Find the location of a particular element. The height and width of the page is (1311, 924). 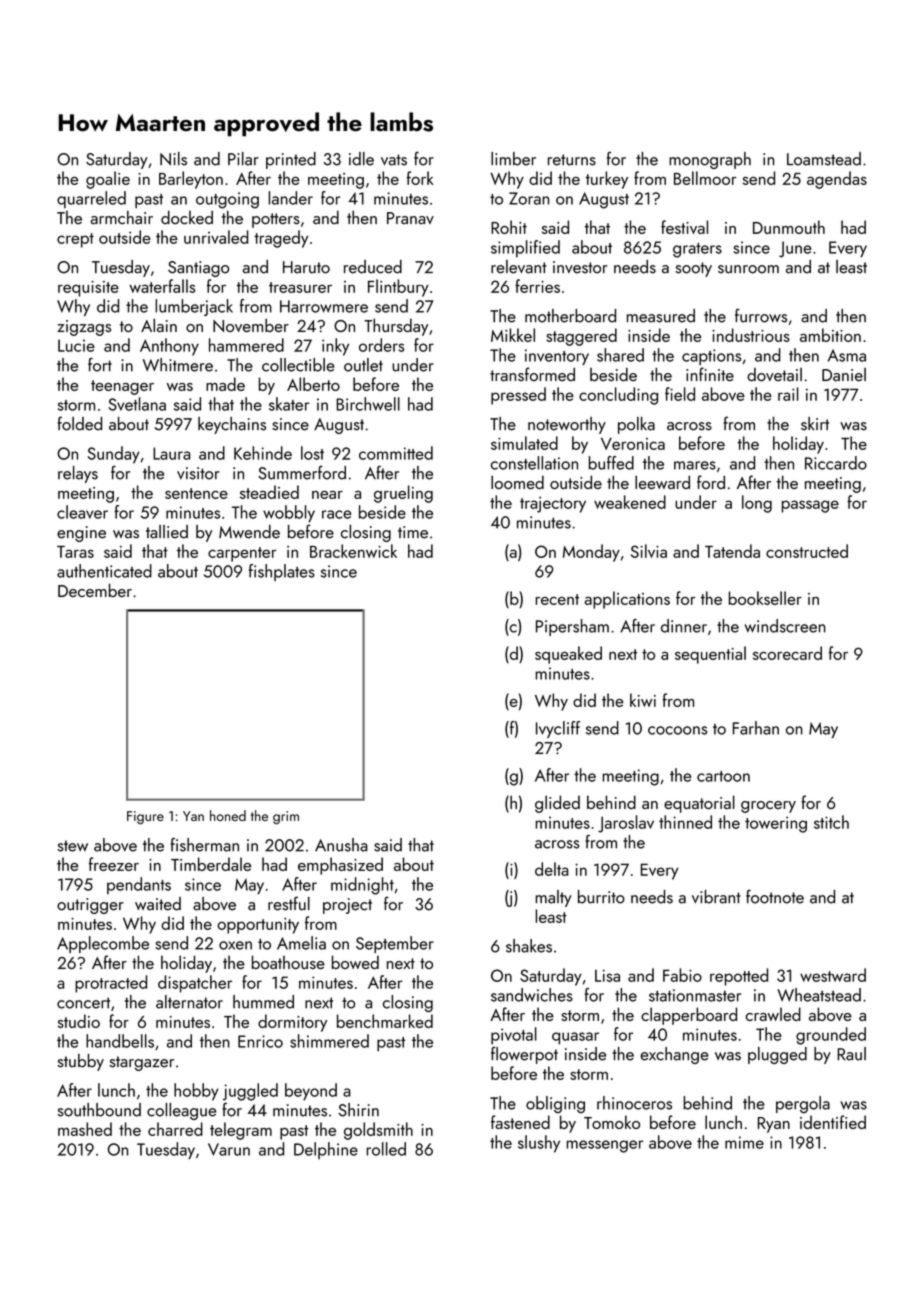

Loamstead is located at coordinates (824, 159).
